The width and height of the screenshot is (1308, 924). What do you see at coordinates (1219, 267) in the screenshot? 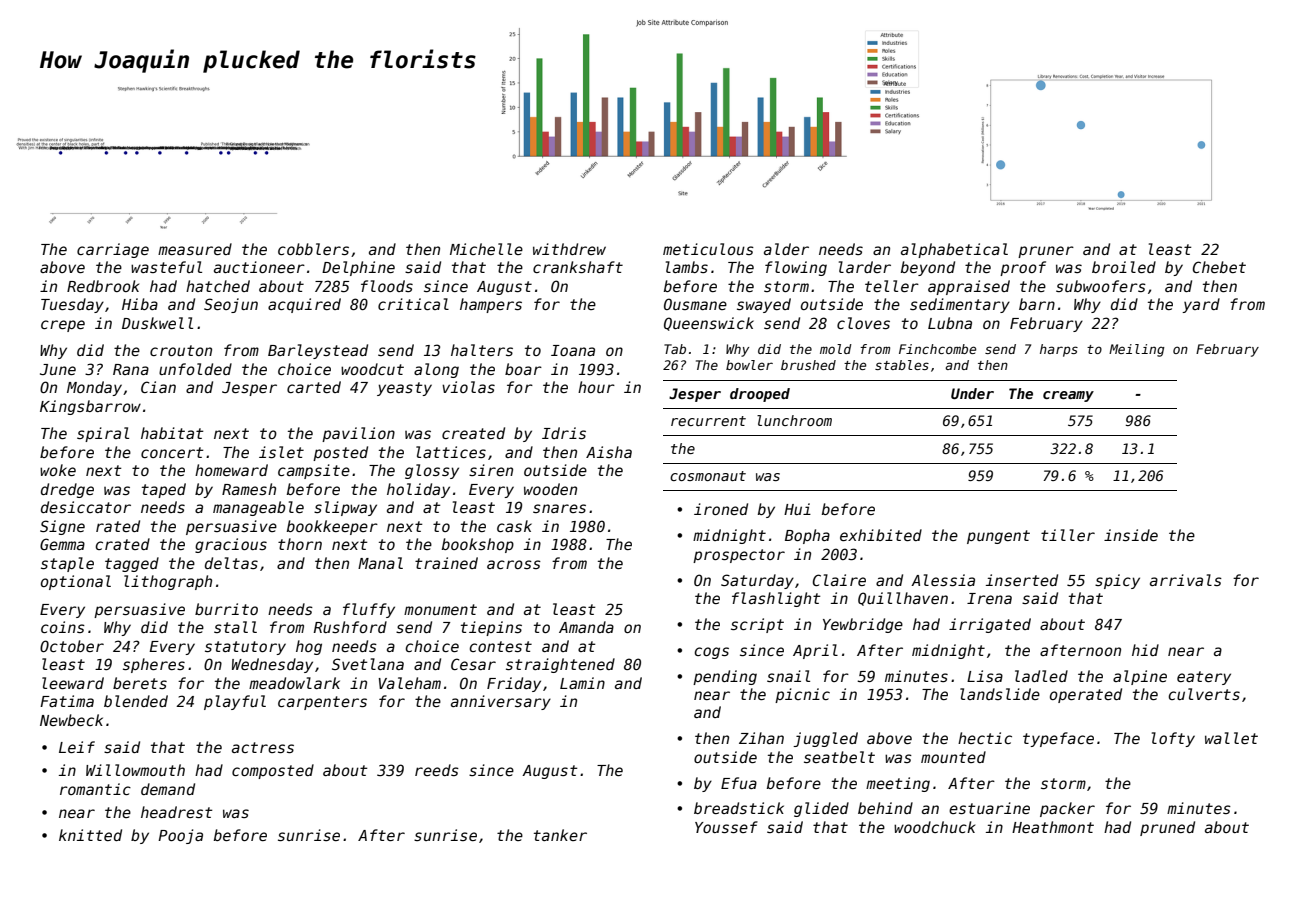
I see `Chebet` at bounding box center [1219, 267].
